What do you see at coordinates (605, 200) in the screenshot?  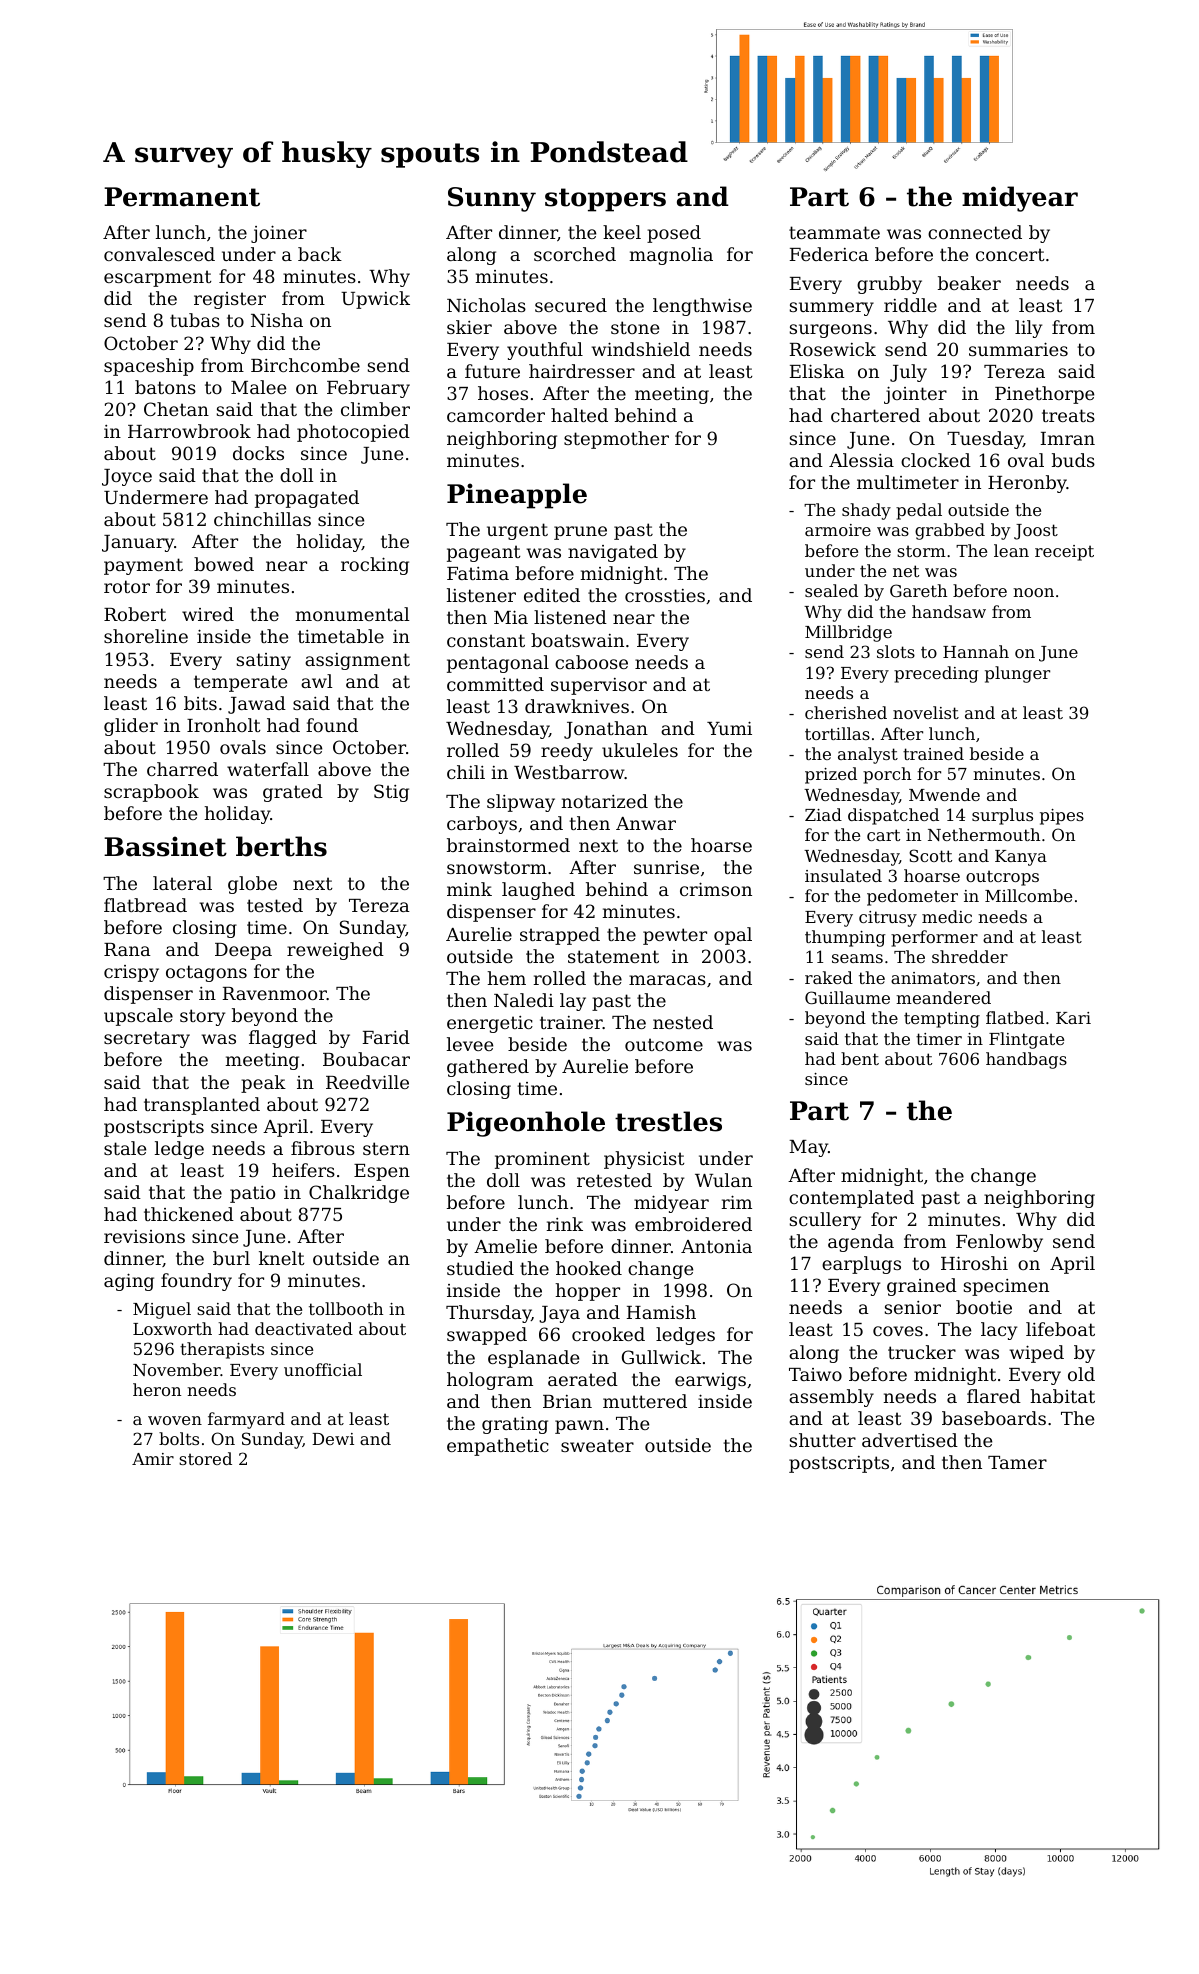 I see `stoppers` at bounding box center [605, 200].
